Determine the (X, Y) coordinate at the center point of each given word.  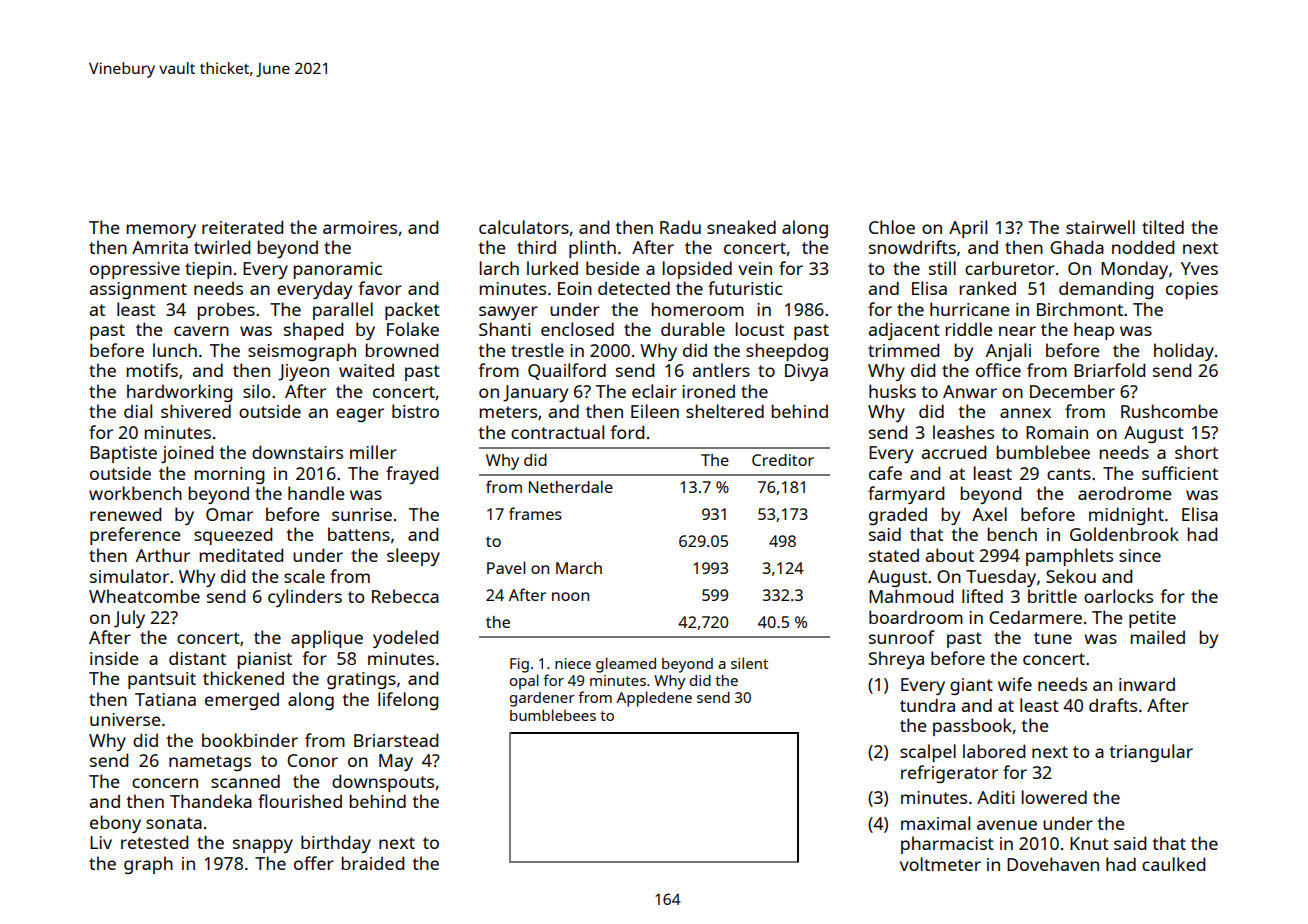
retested (154, 842)
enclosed (577, 329)
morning (229, 475)
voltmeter (940, 864)
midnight (1126, 516)
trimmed (903, 350)
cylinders (305, 598)
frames (535, 513)
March (579, 568)
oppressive (135, 270)
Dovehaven (1053, 864)
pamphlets (1069, 557)
